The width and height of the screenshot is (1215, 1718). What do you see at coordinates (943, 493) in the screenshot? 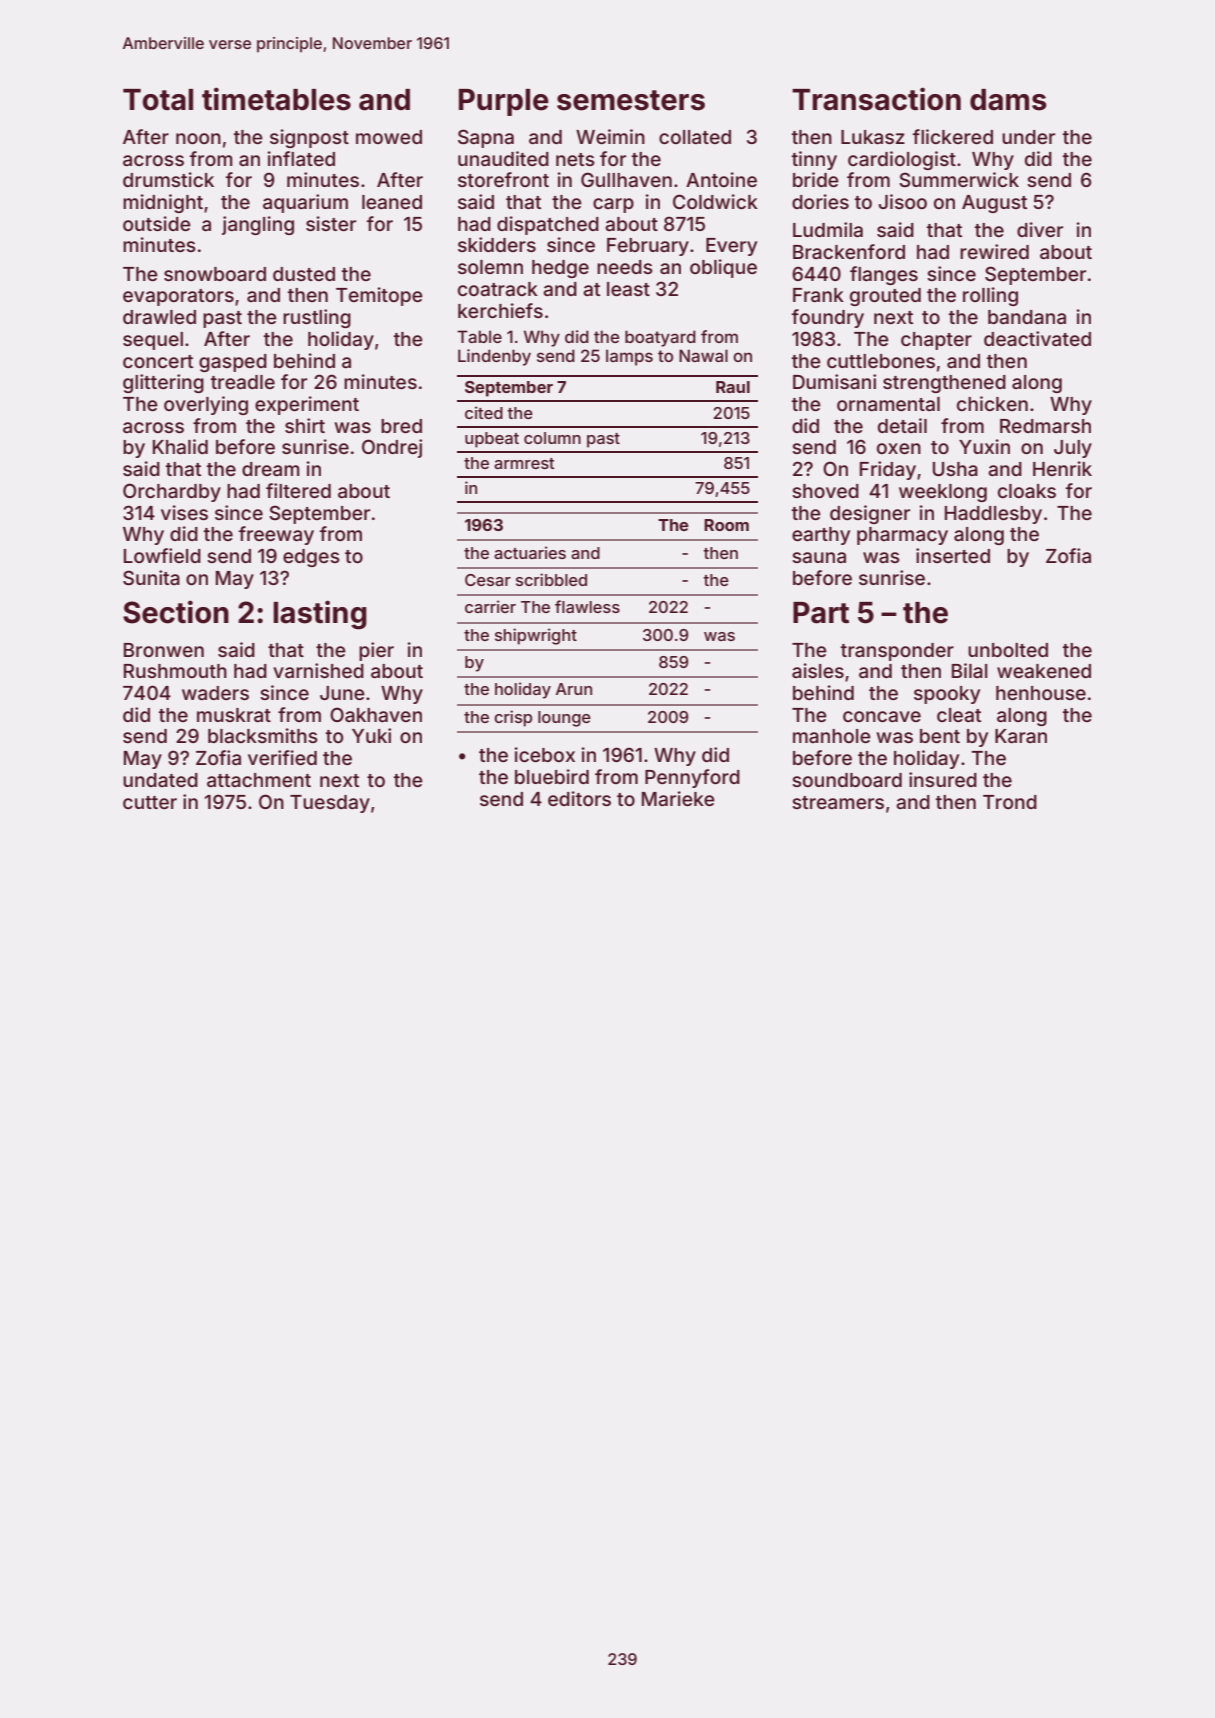
I see `weeklong` at bounding box center [943, 493].
